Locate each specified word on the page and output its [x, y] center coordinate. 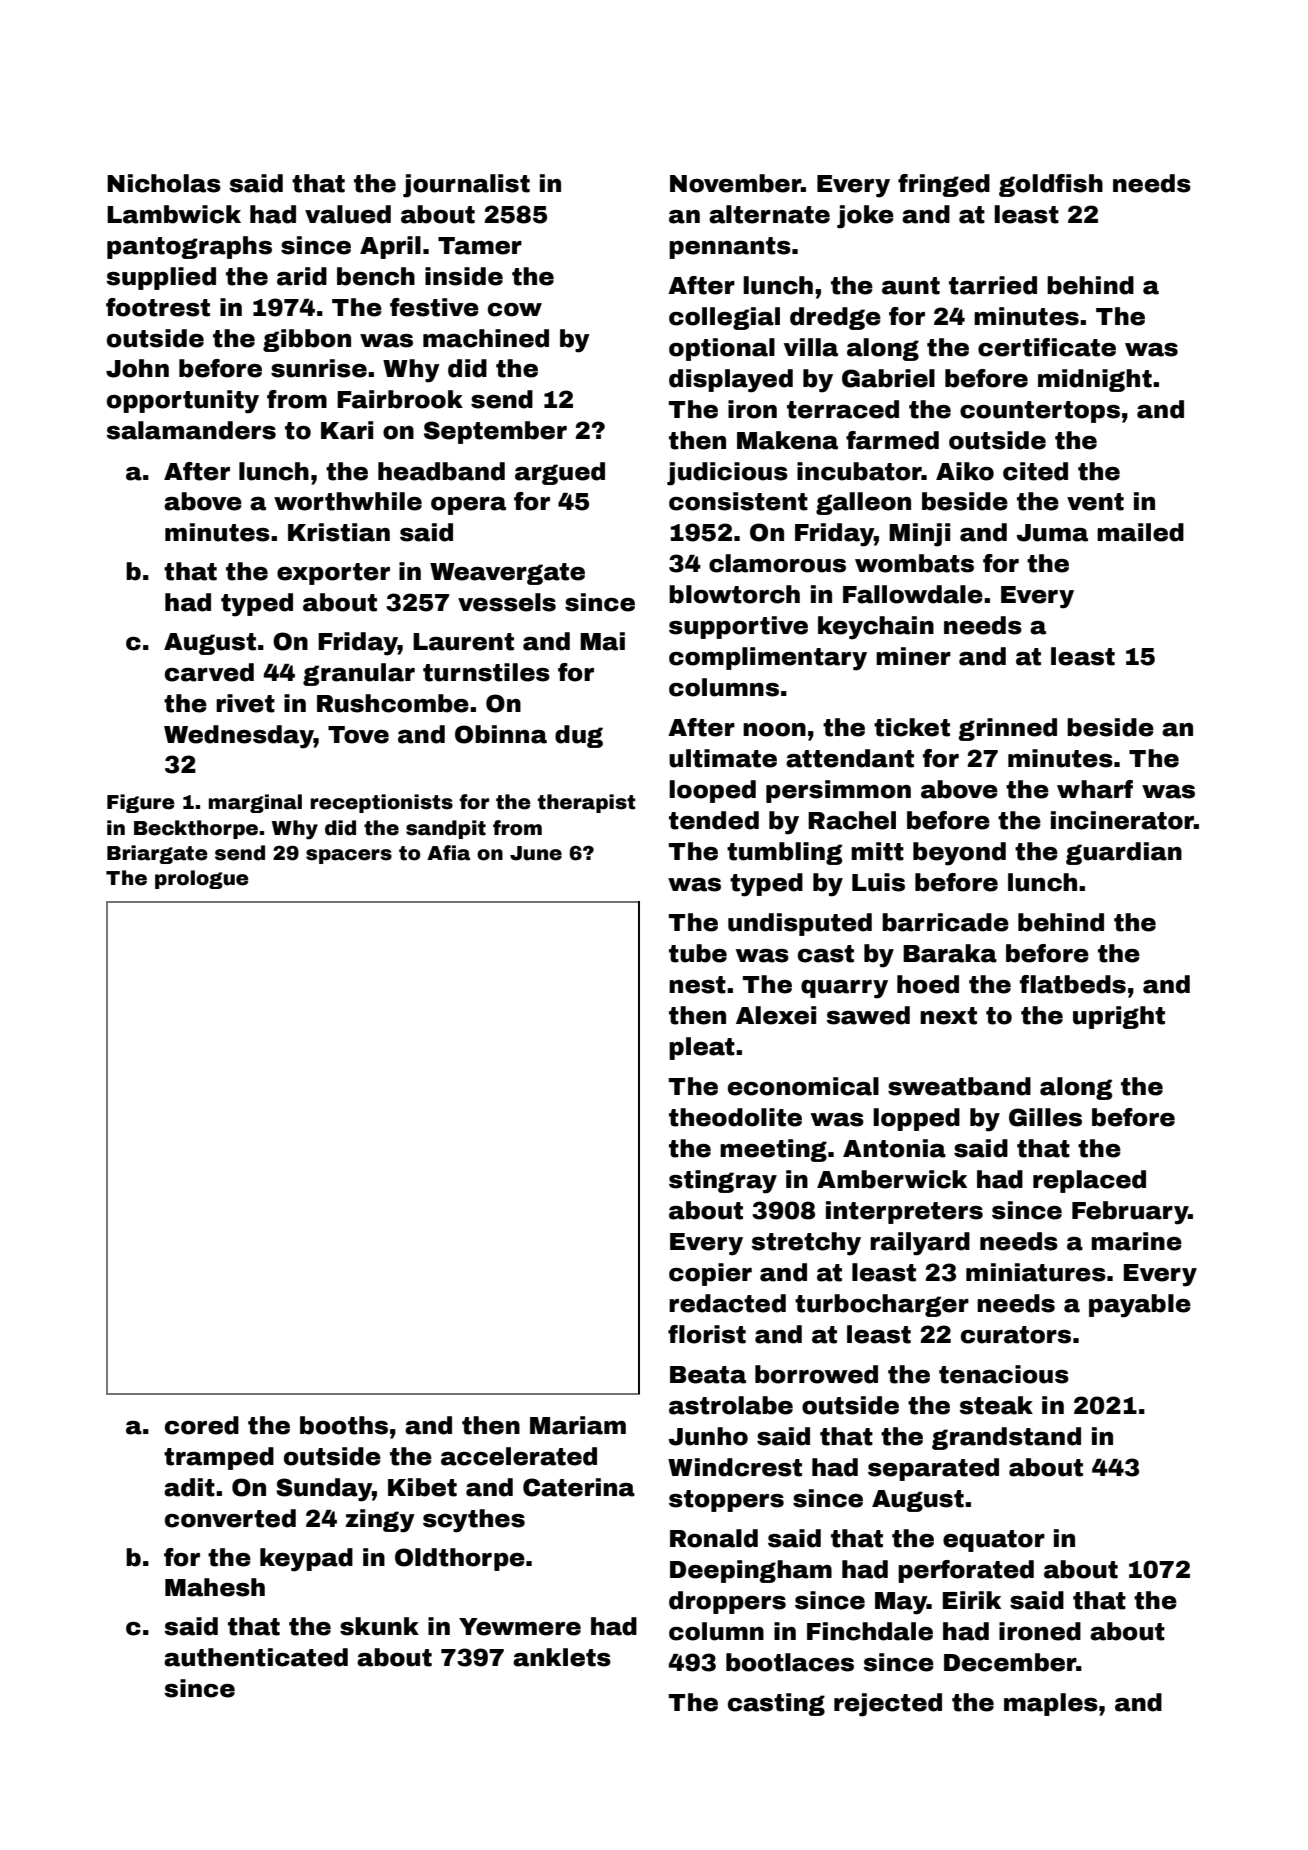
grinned [1007, 729]
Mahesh [215, 1587]
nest [697, 985]
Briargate [157, 854]
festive [434, 307]
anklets [562, 1657]
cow [515, 310]
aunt [911, 286]
